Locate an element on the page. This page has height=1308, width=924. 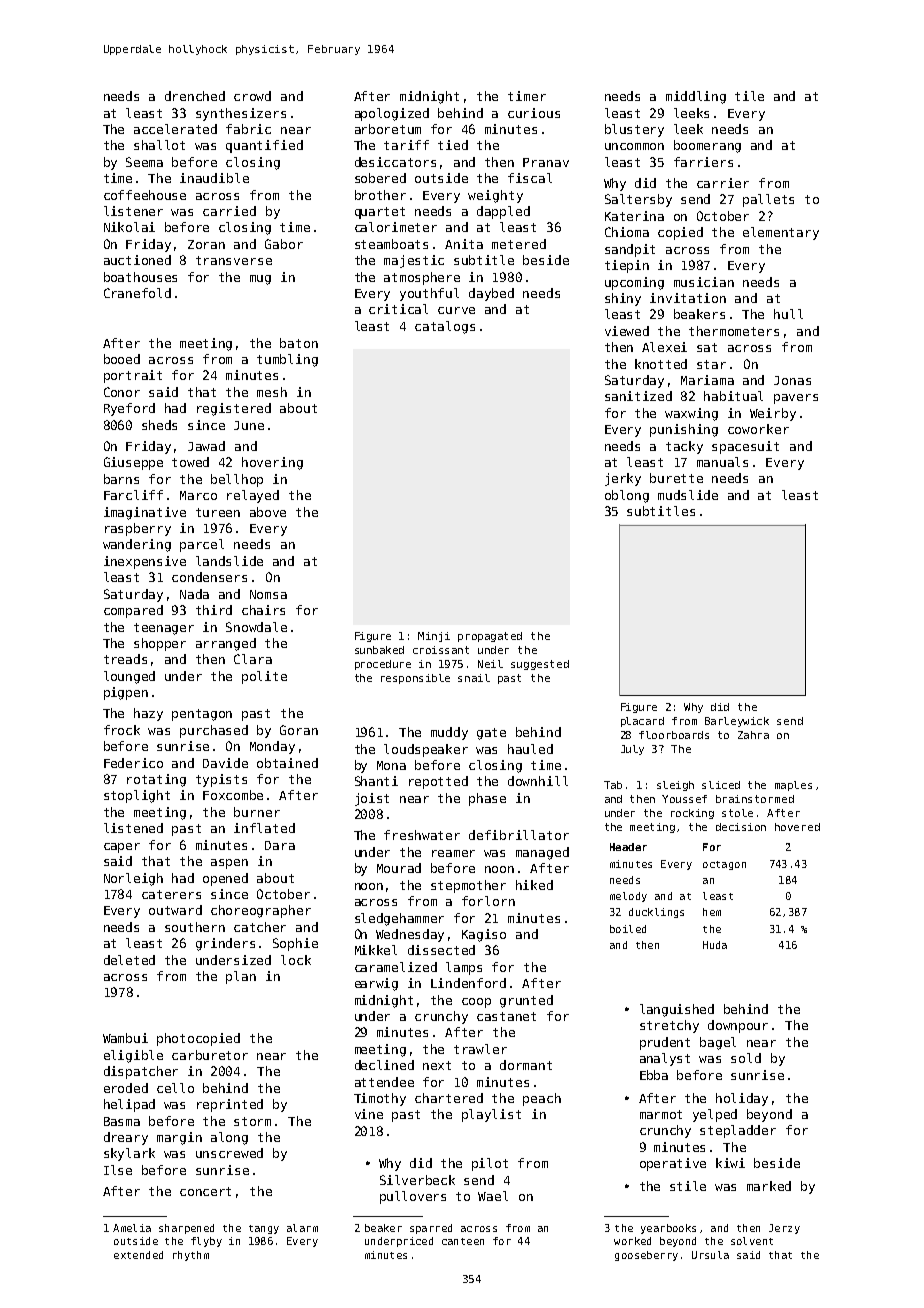
pullovers is located at coordinates (413, 1197).
